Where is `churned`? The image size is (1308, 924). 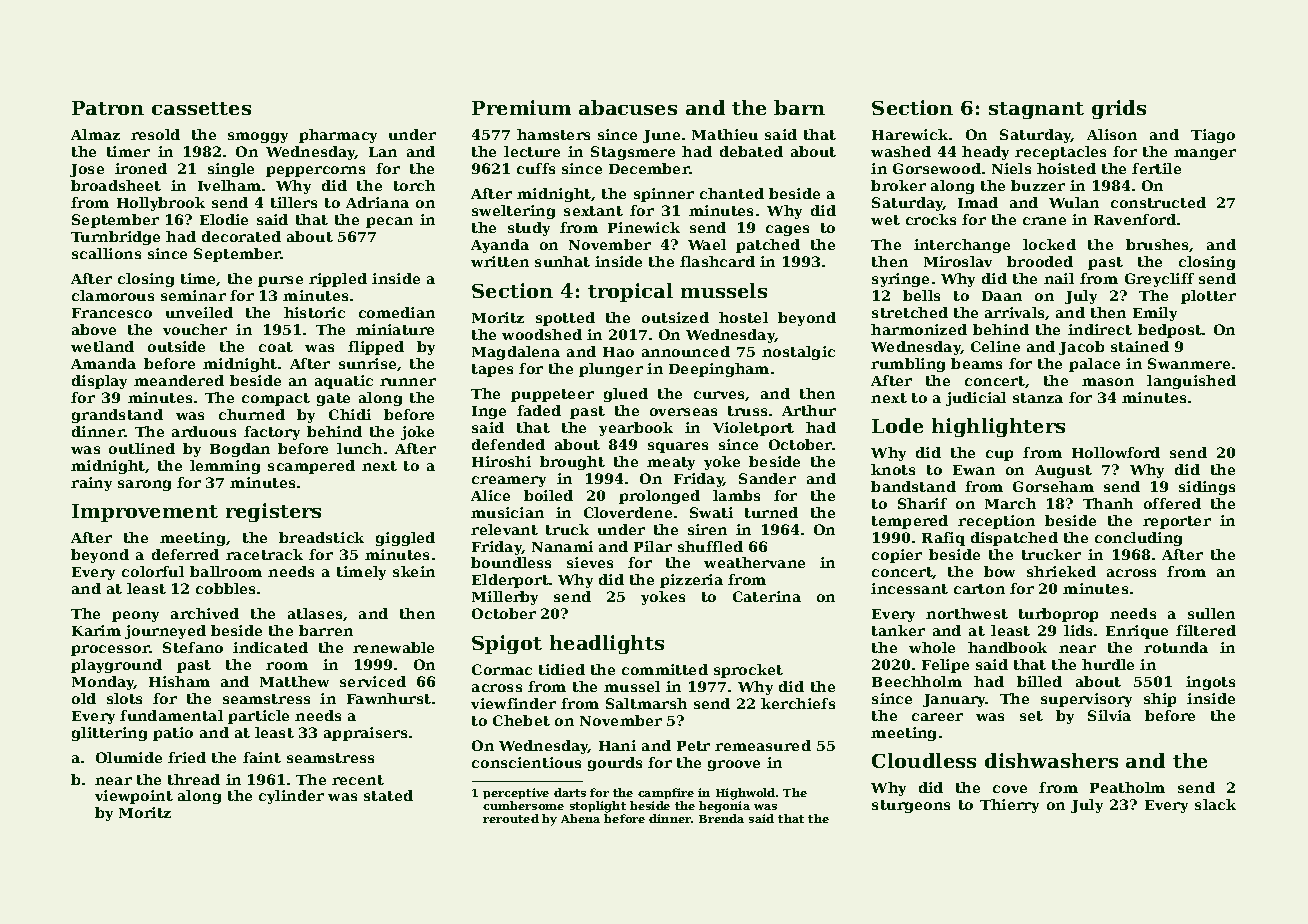 churned is located at coordinates (252, 414).
